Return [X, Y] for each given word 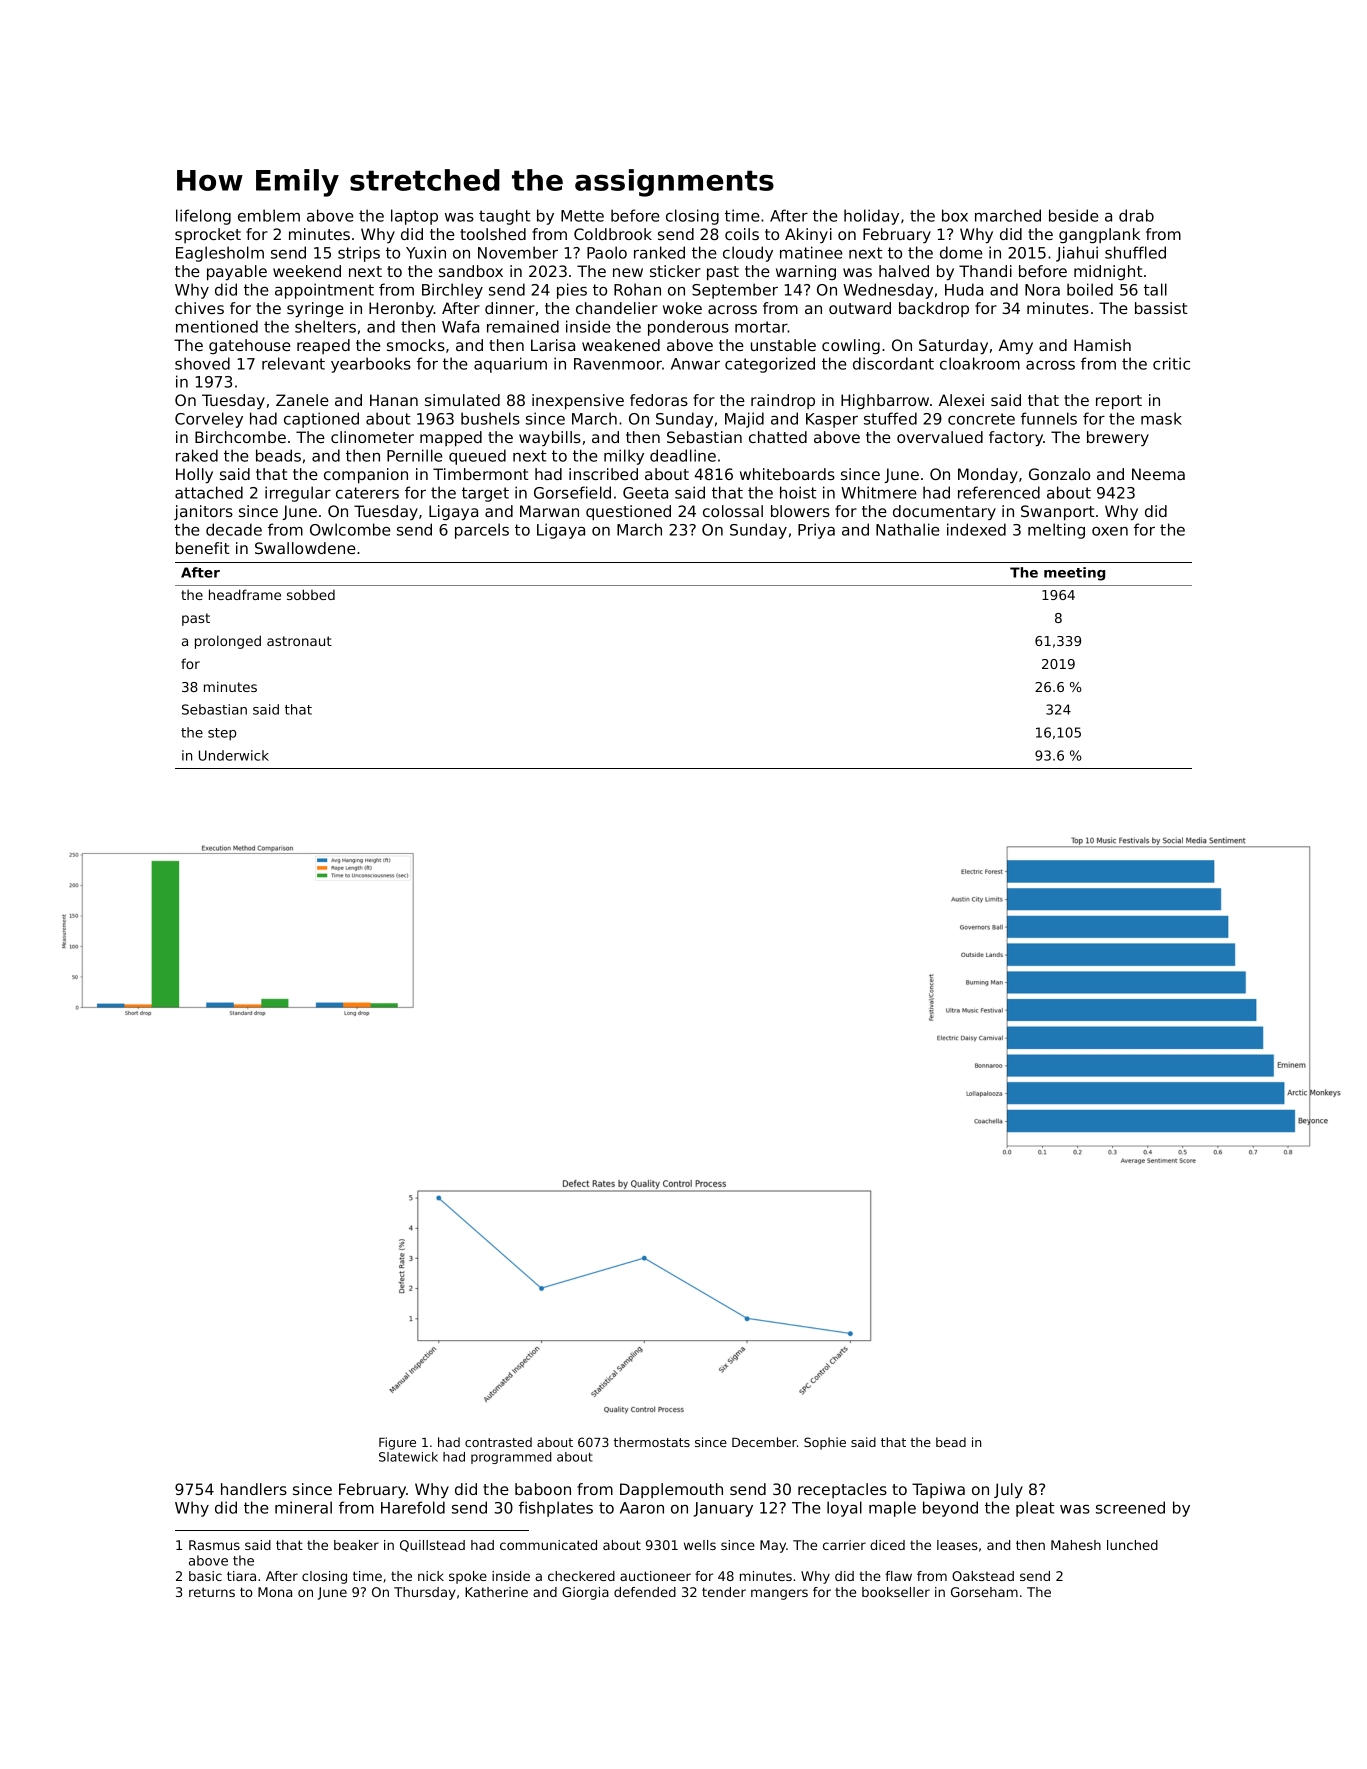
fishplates [556, 1509]
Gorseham [984, 1592]
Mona [275, 1592]
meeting [1074, 574]
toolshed [493, 234]
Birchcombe [240, 437]
